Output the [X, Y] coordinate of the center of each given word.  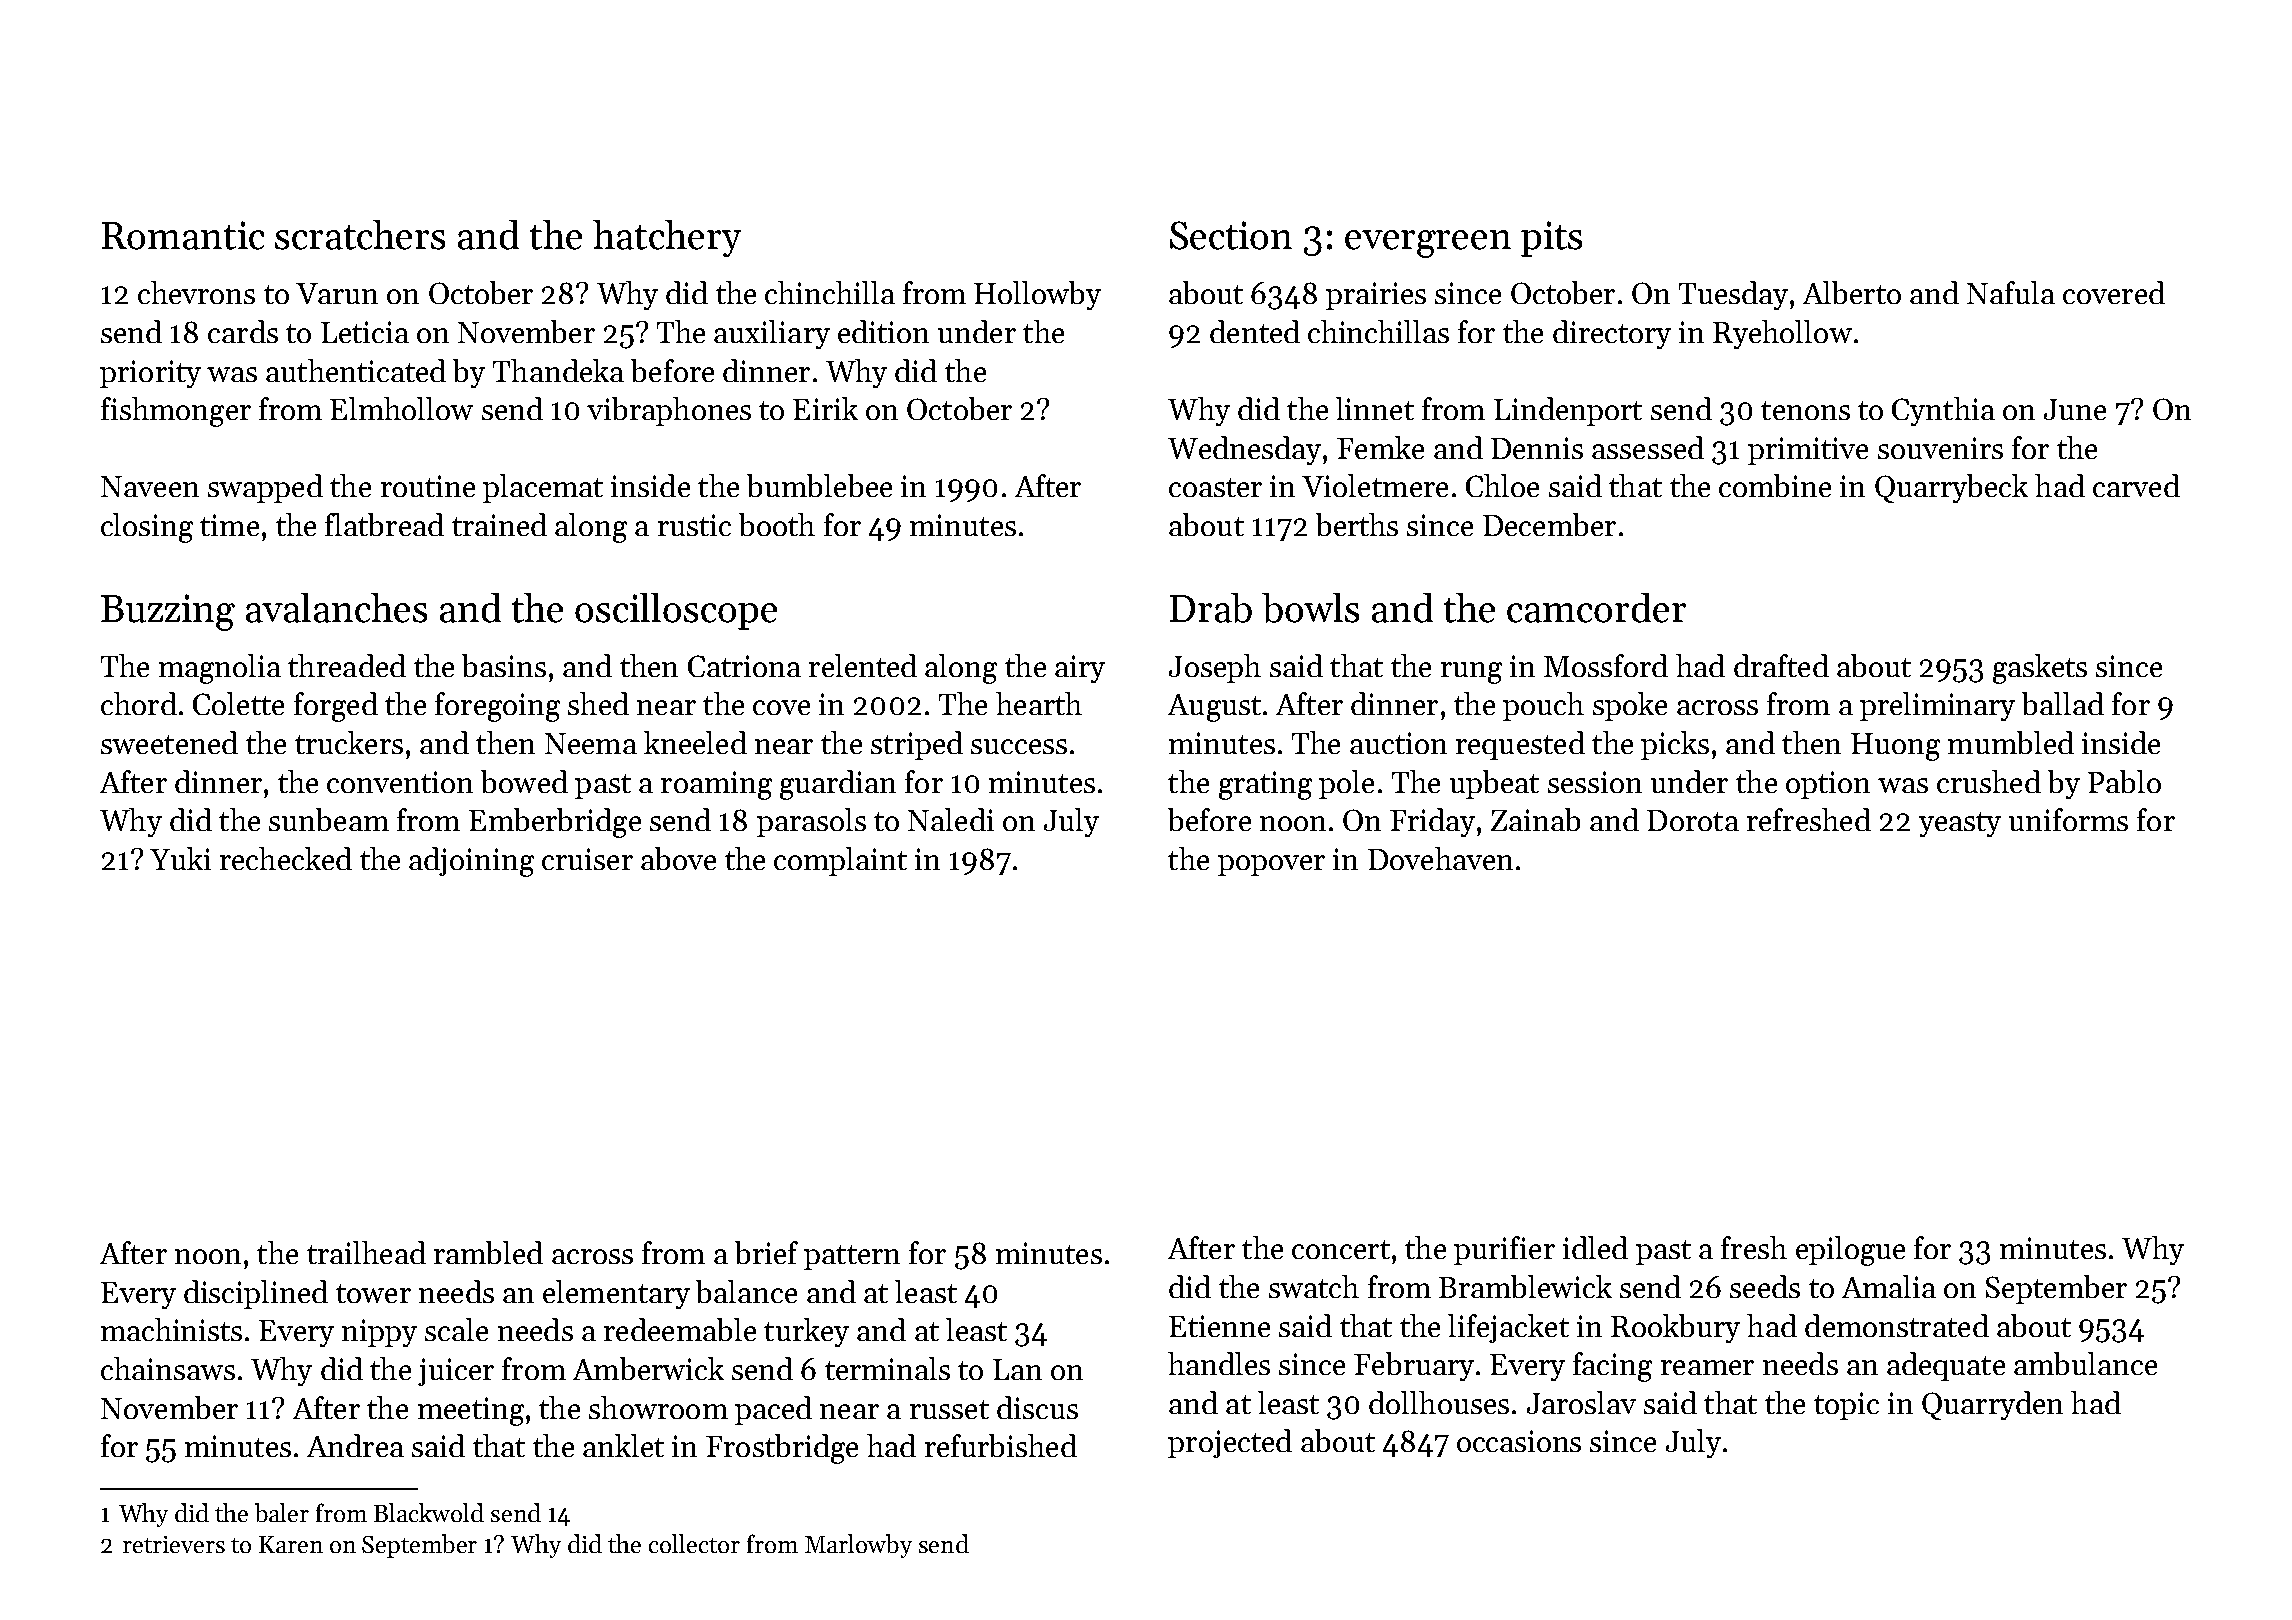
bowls [1310, 608]
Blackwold [429, 1512]
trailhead [366, 1252]
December [1549, 524]
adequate [1946, 1366]
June [2075, 409]
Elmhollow [401, 408]
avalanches [336, 608]
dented [1255, 331]
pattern [852, 1257]
